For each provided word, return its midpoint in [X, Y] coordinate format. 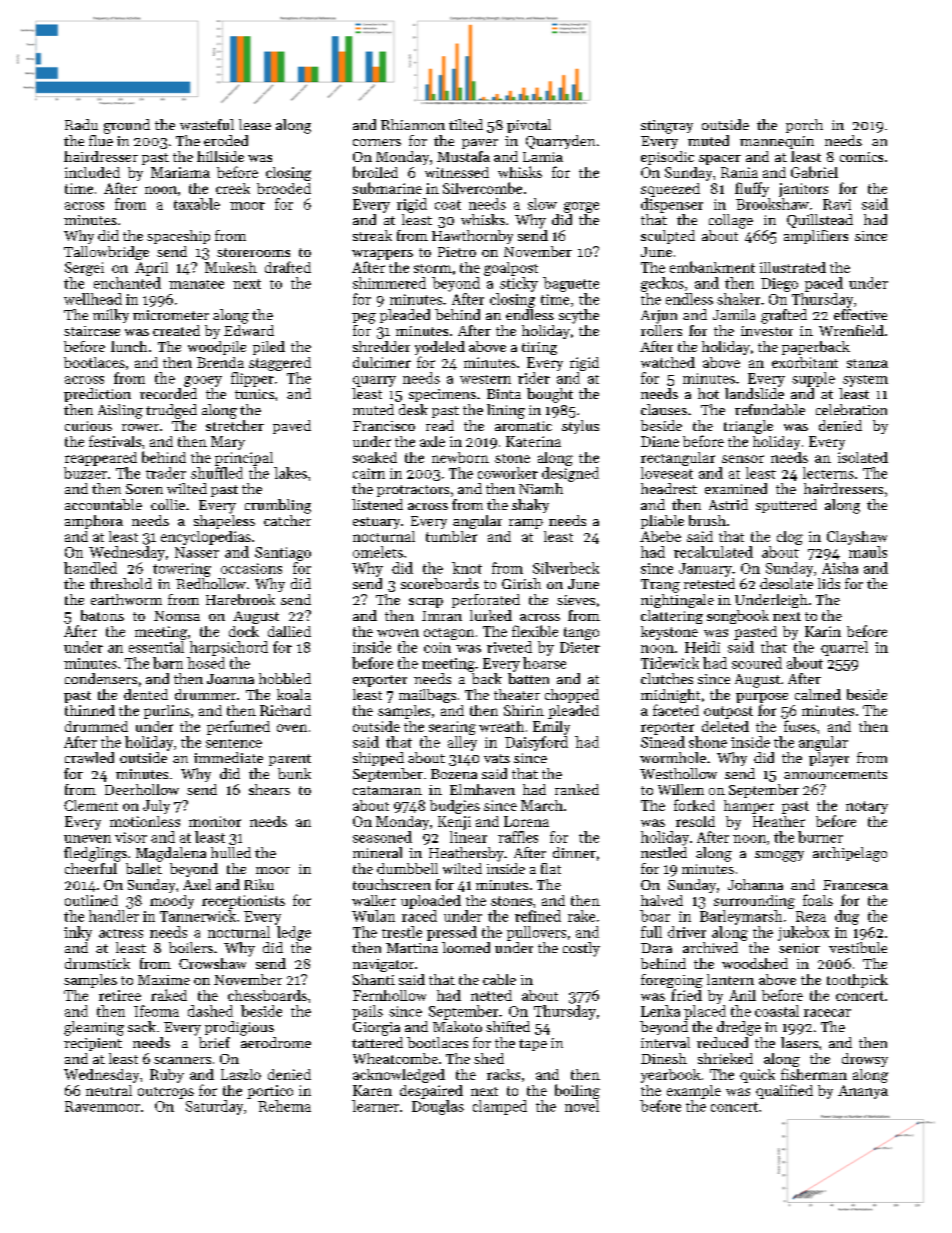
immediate [228, 757]
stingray [667, 127]
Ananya [863, 1092]
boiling [577, 1091]
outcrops [166, 1093]
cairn [369, 473]
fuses [800, 726]
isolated [863, 457]
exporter [380, 681]
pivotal [529, 126]
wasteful [207, 124]
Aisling [120, 411]
